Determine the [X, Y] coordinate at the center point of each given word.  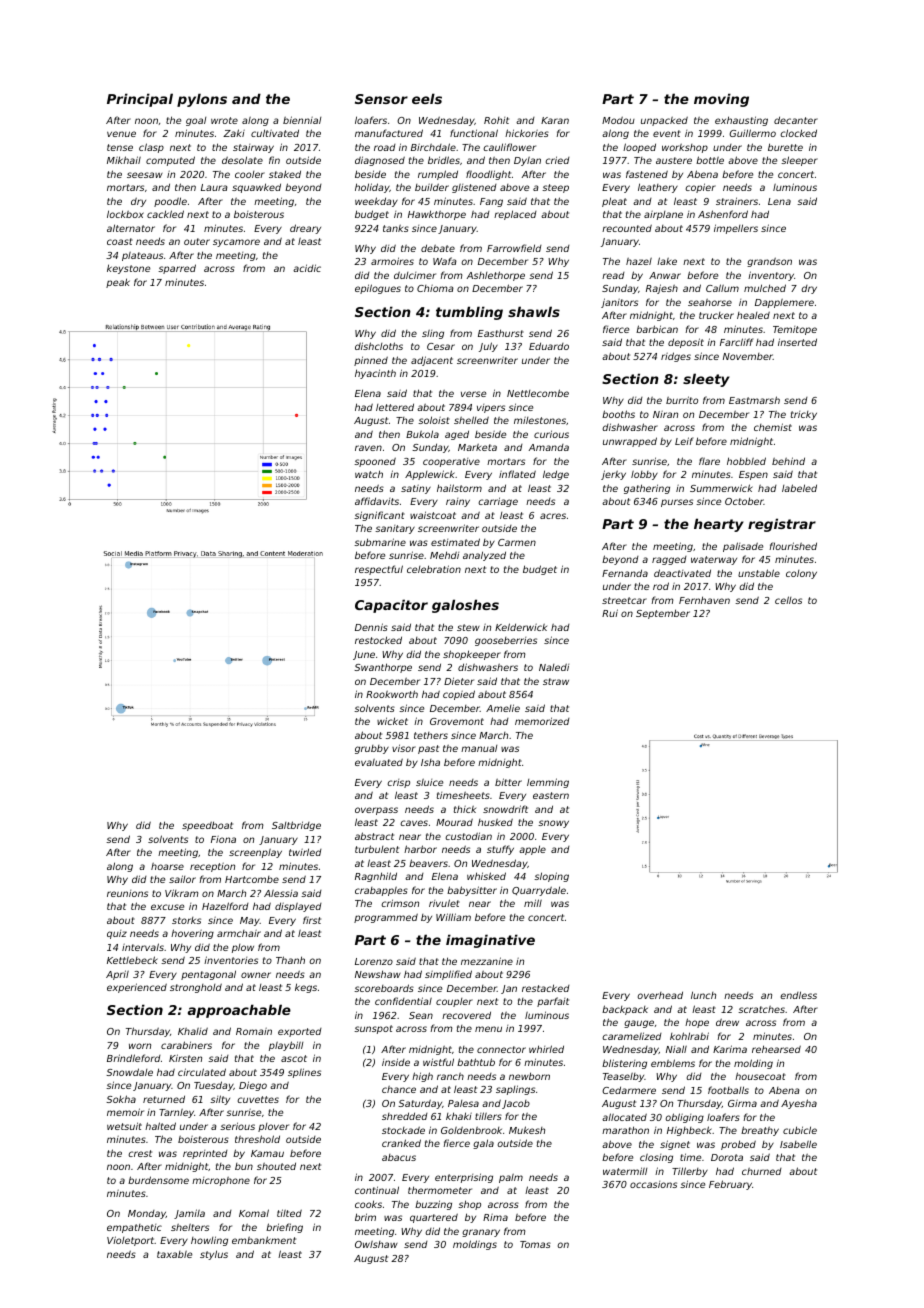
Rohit [496, 120]
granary [481, 1233]
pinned [371, 361]
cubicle [800, 1130]
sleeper [799, 161]
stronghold [196, 988]
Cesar [441, 346]
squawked [256, 188]
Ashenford [723, 214]
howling [209, 1241]
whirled [546, 1049]
